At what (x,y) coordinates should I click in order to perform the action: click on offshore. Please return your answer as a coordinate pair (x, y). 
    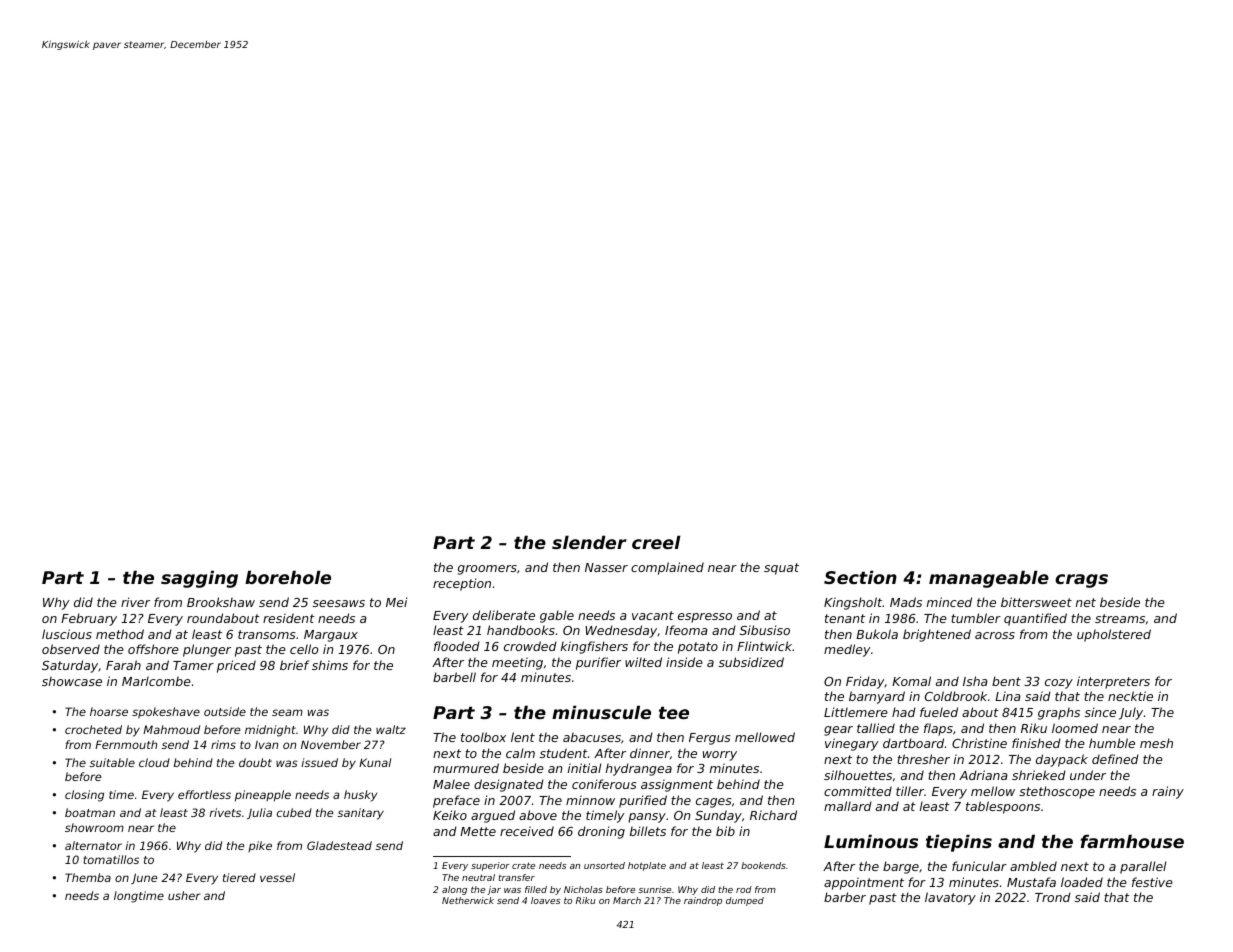
    Looking at the image, I should click on (153, 649).
